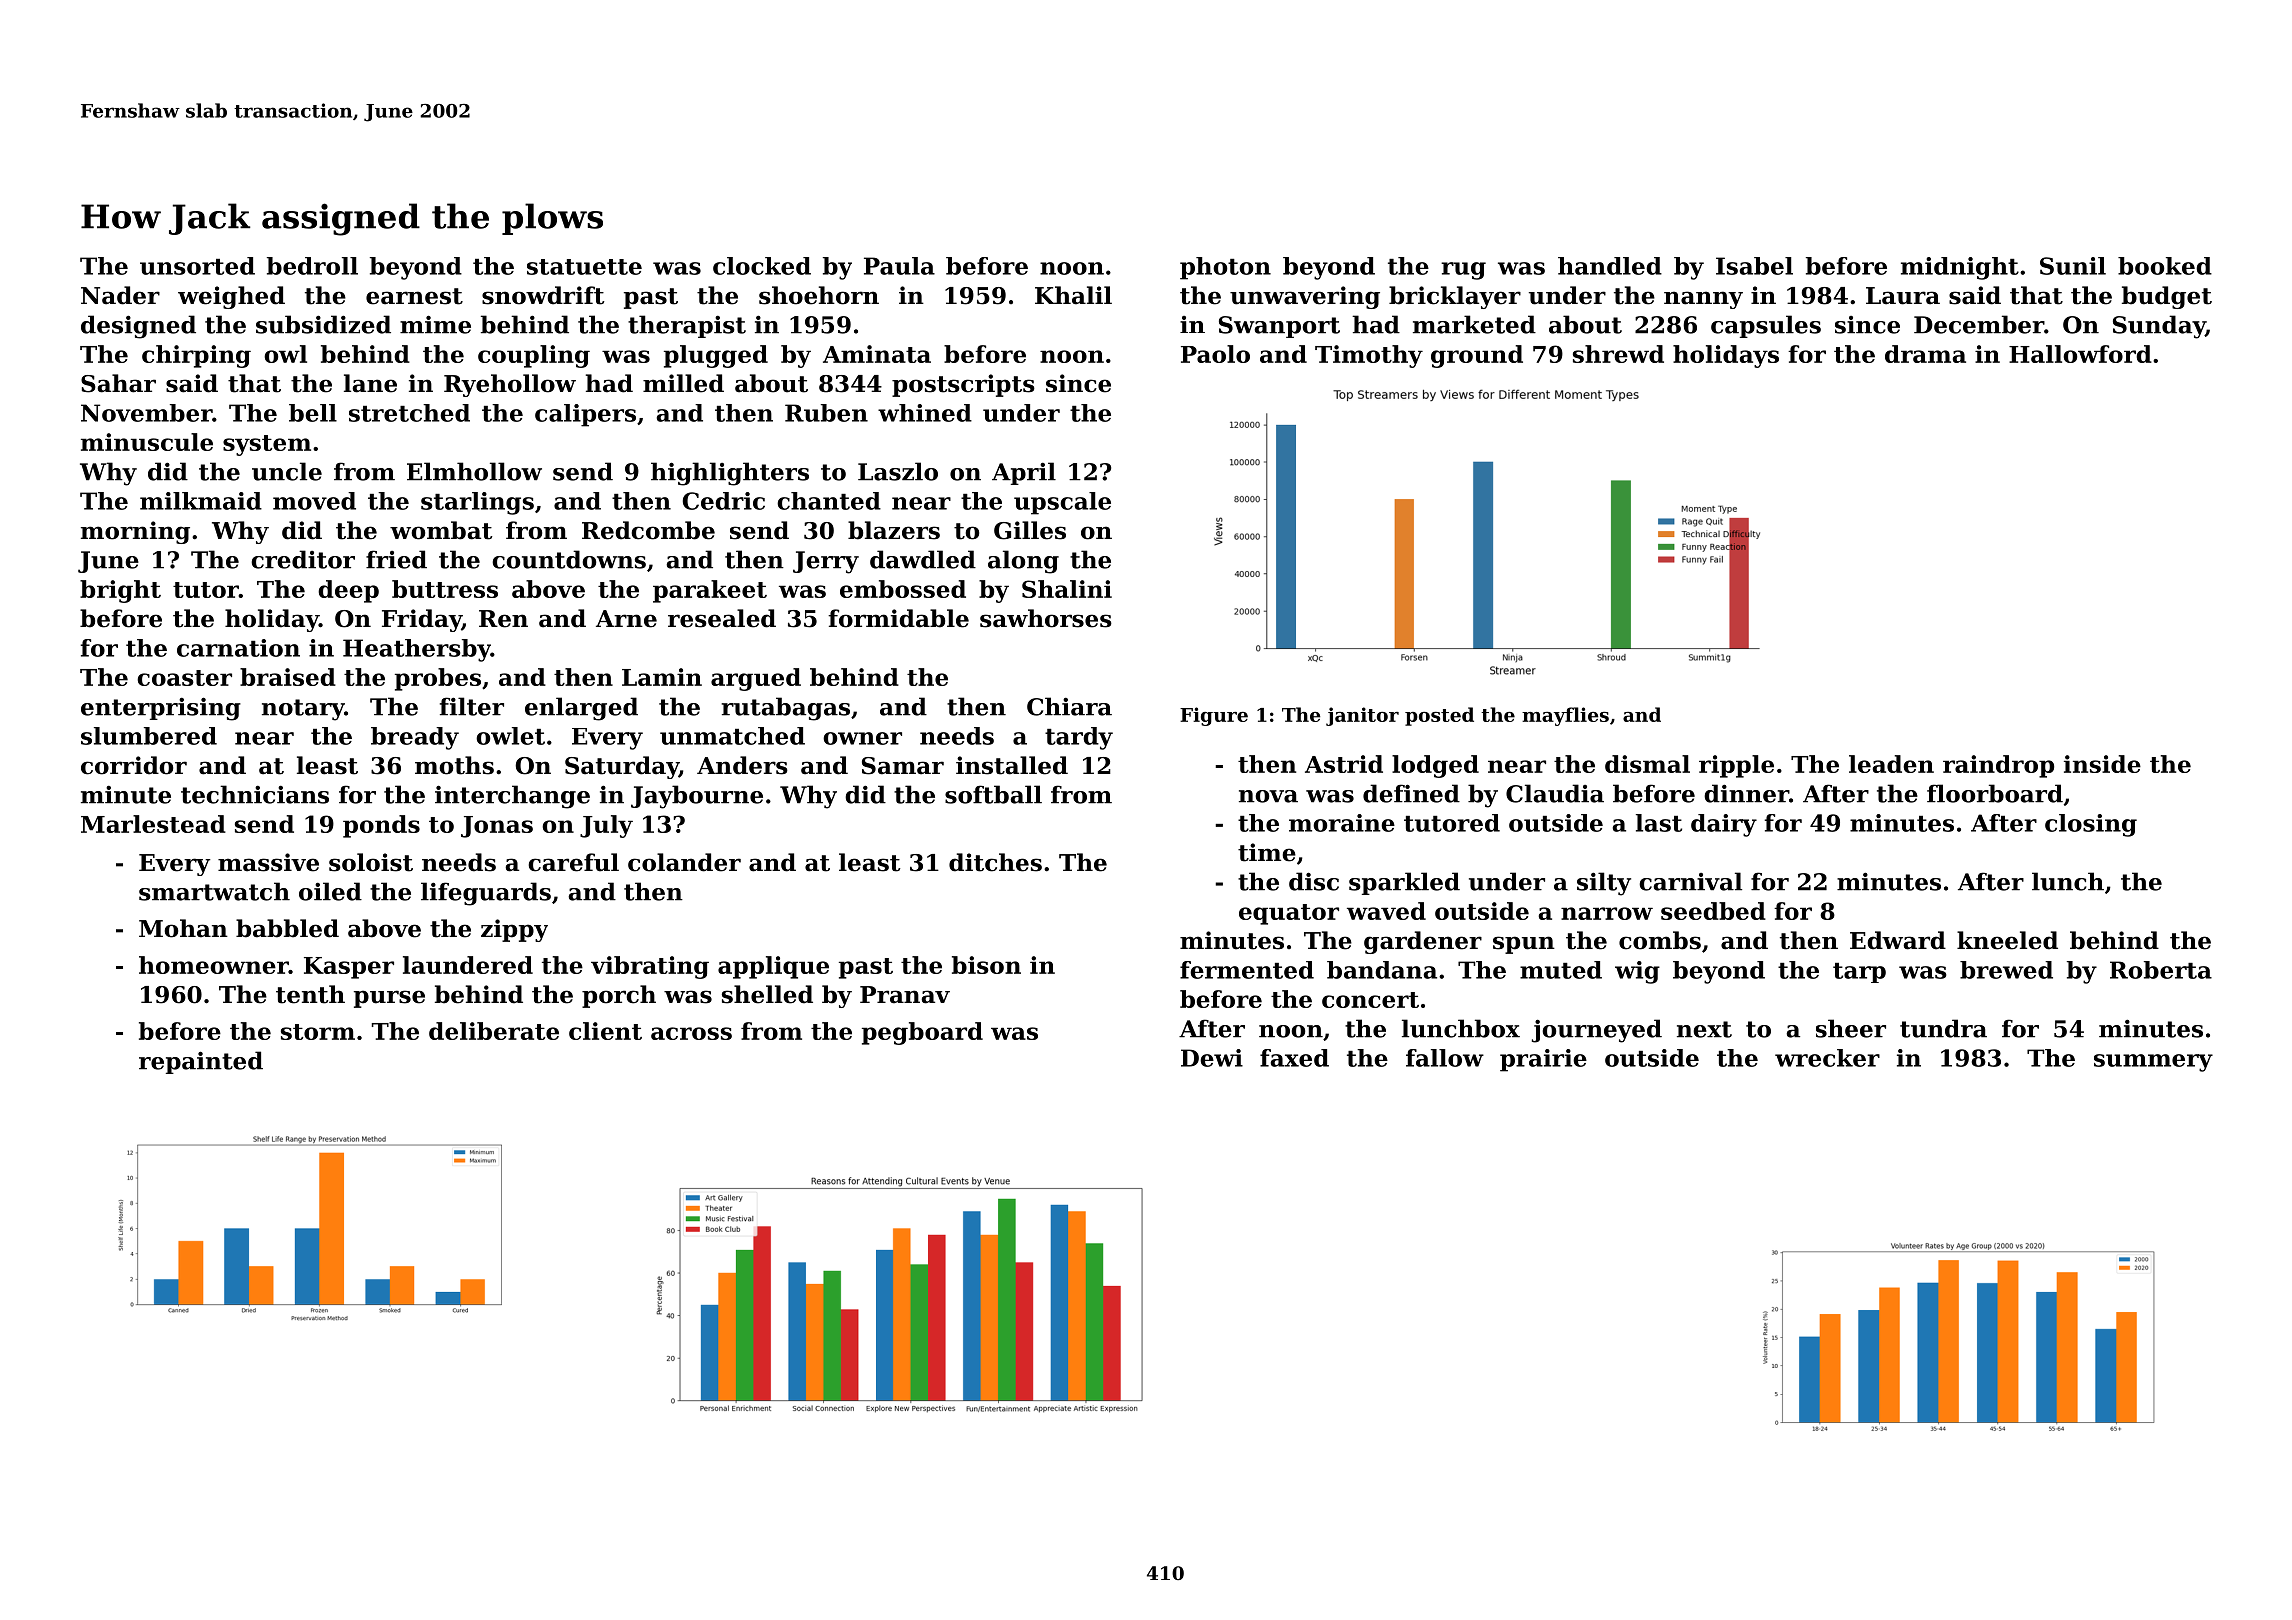 The image size is (2292, 1620). I want to click on uncle, so click(287, 471).
